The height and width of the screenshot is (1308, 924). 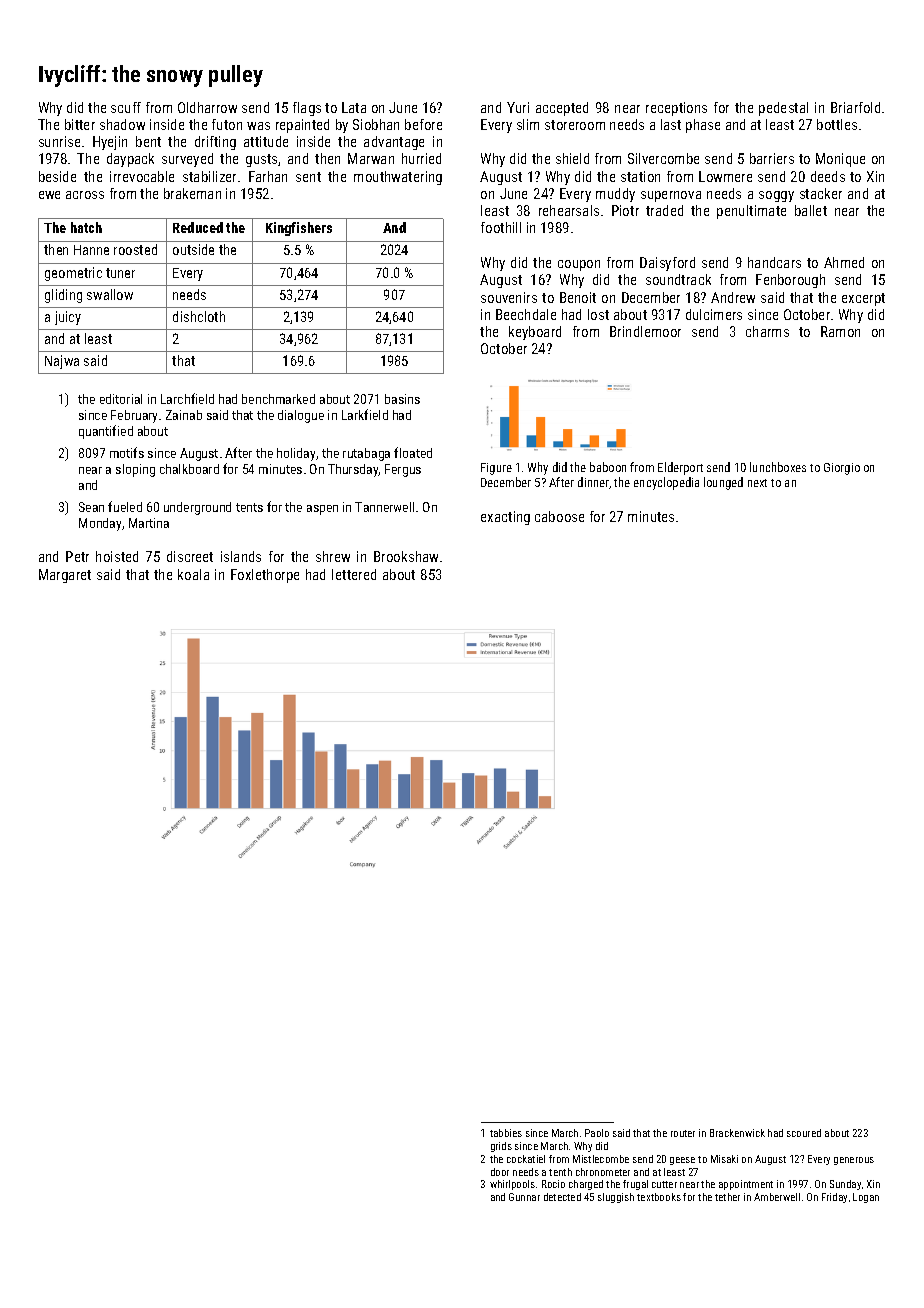 I want to click on Brookshaw, so click(x=406, y=556).
